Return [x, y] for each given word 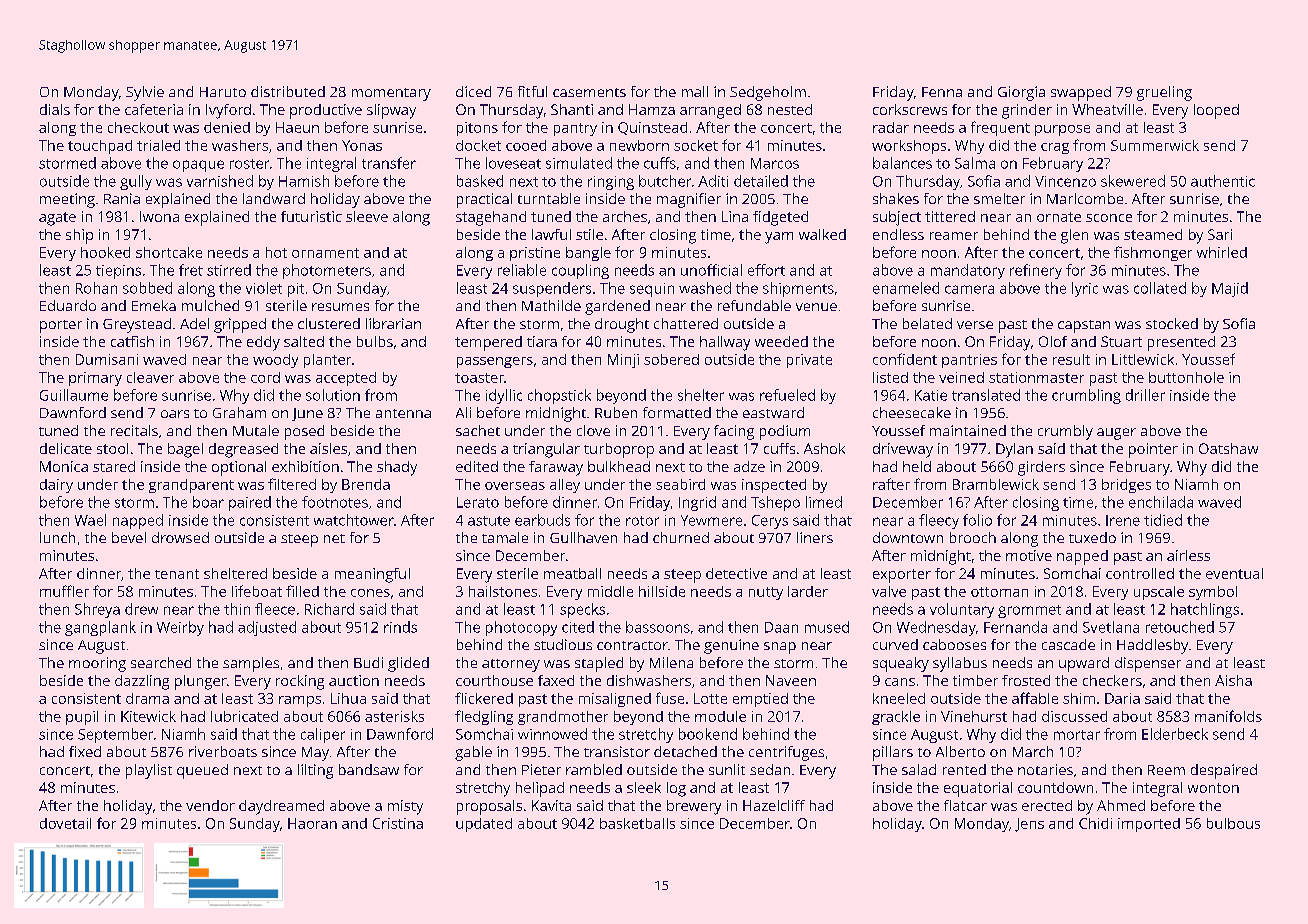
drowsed [180, 537]
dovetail [65, 823]
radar [891, 127]
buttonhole [1186, 377]
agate [57, 219]
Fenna [942, 92]
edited [477, 466]
